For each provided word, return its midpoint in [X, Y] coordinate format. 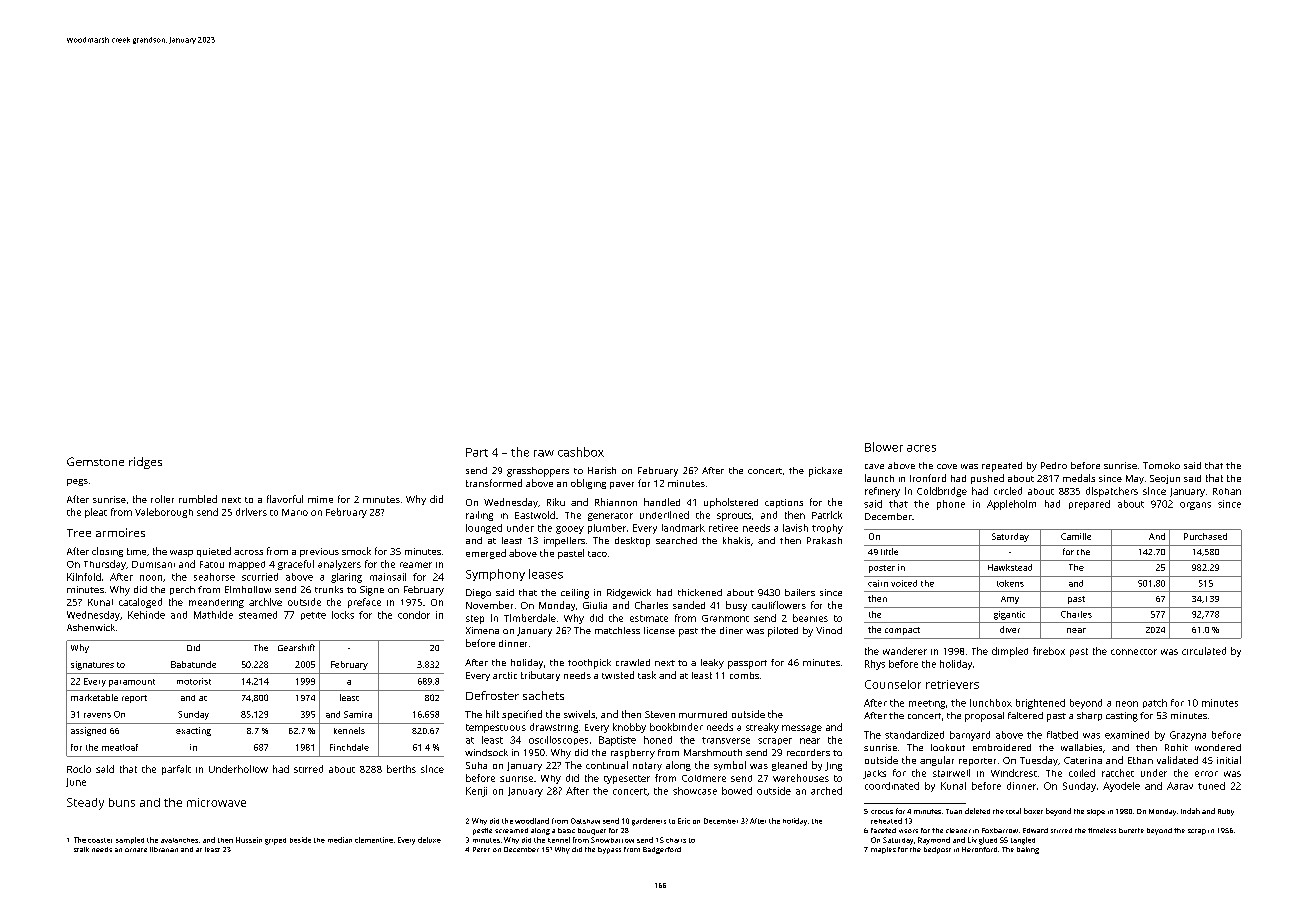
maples [883, 850]
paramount [132, 683]
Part [477, 452]
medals [1079, 478]
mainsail [388, 577]
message [802, 729]
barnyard [970, 736]
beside [300, 840]
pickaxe [825, 472]
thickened [700, 592]
